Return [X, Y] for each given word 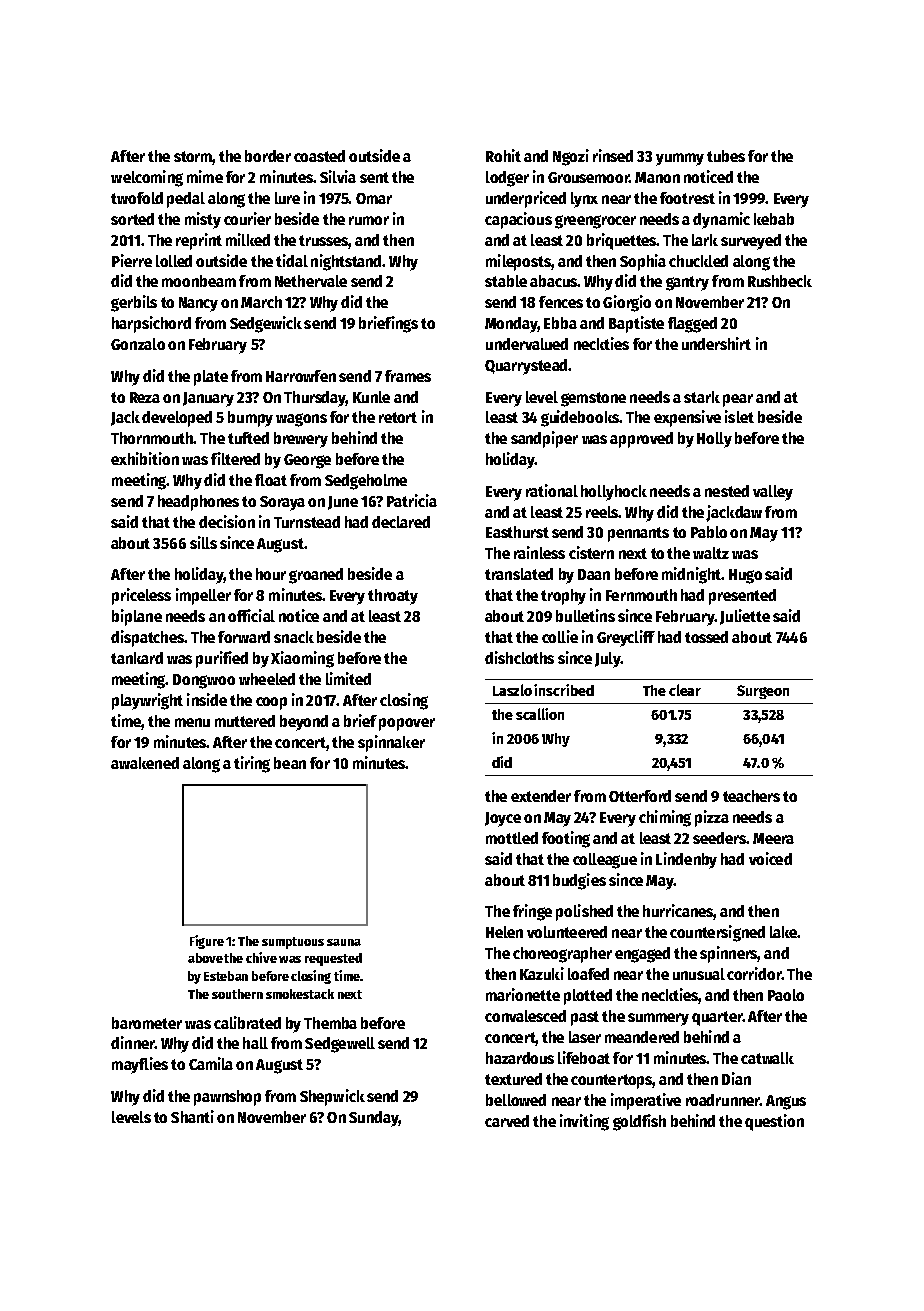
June [343, 503]
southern [237, 994]
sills [203, 542]
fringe [532, 912]
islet [739, 416]
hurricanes [678, 910]
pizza [712, 818]
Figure [207, 942]
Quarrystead [526, 367]
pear [738, 400]
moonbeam [199, 281]
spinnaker [391, 743]
